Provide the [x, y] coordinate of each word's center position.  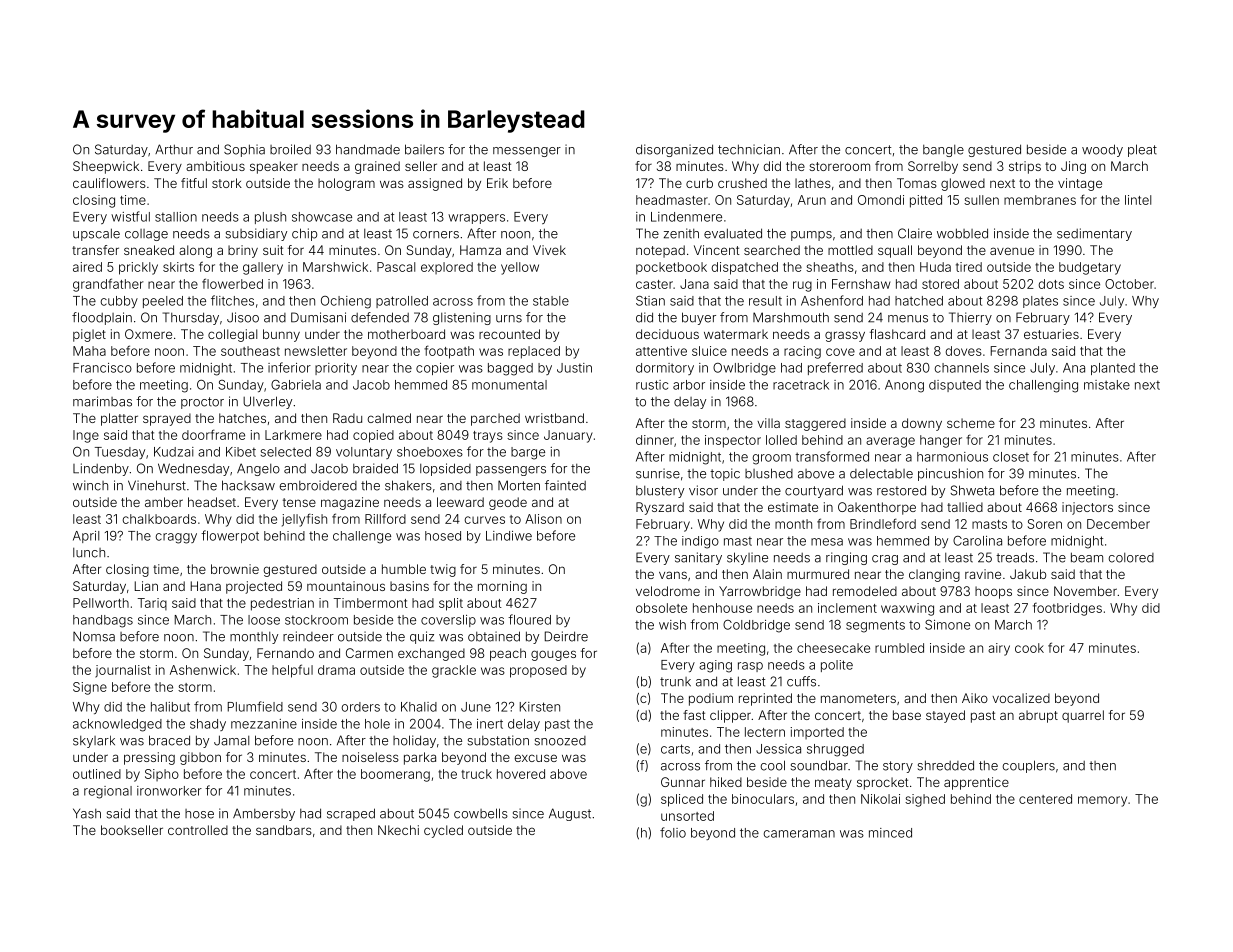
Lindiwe [509, 536]
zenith [681, 233]
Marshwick [335, 267]
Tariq [152, 604]
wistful [130, 216]
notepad [660, 251]
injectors [1087, 508]
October [1129, 284]
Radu [347, 418]
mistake [1107, 385]
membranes [1040, 200]
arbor [689, 385]
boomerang [395, 775]
